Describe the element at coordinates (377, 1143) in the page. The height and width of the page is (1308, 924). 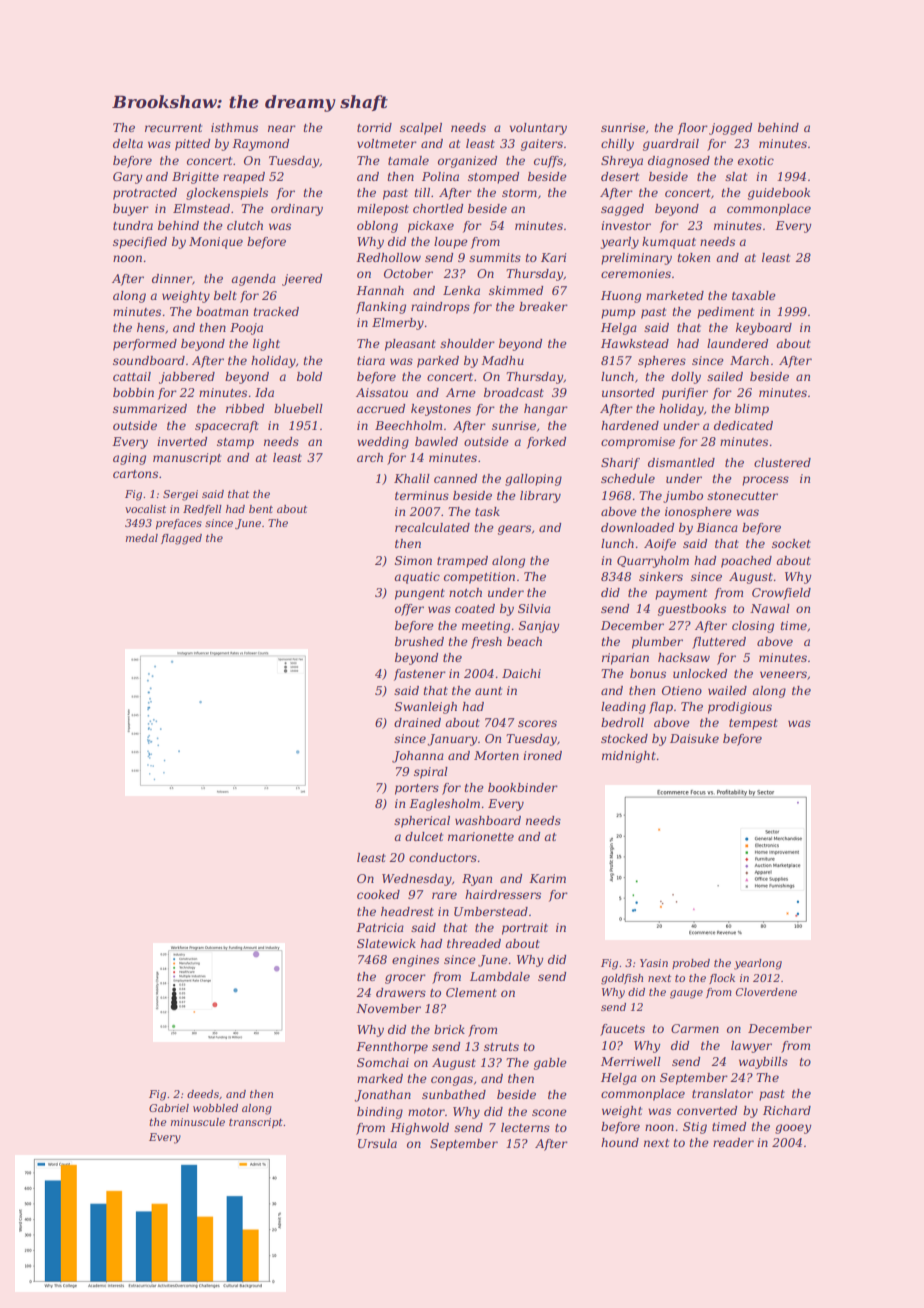
I see `Ursula` at that location.
